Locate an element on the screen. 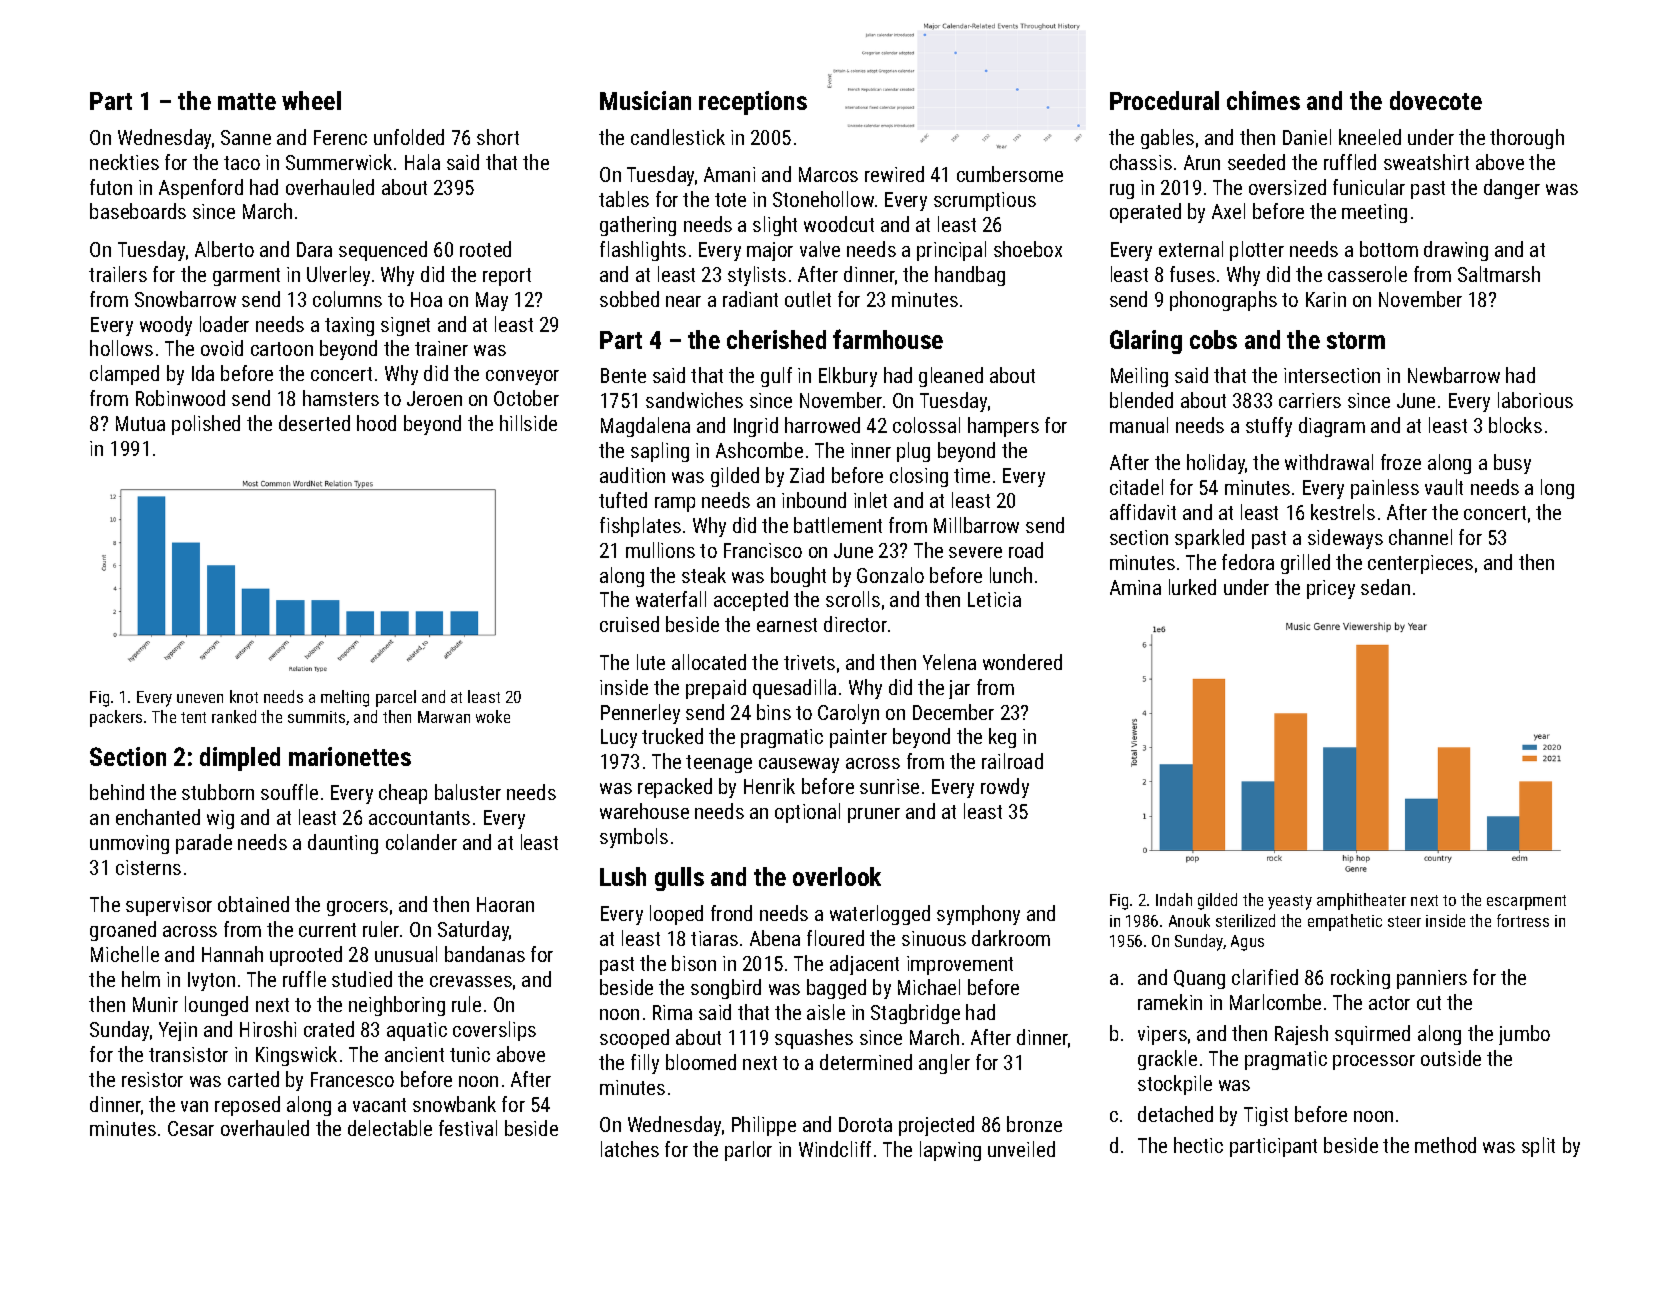  yeasty is located at coordinates (1290, 902).
